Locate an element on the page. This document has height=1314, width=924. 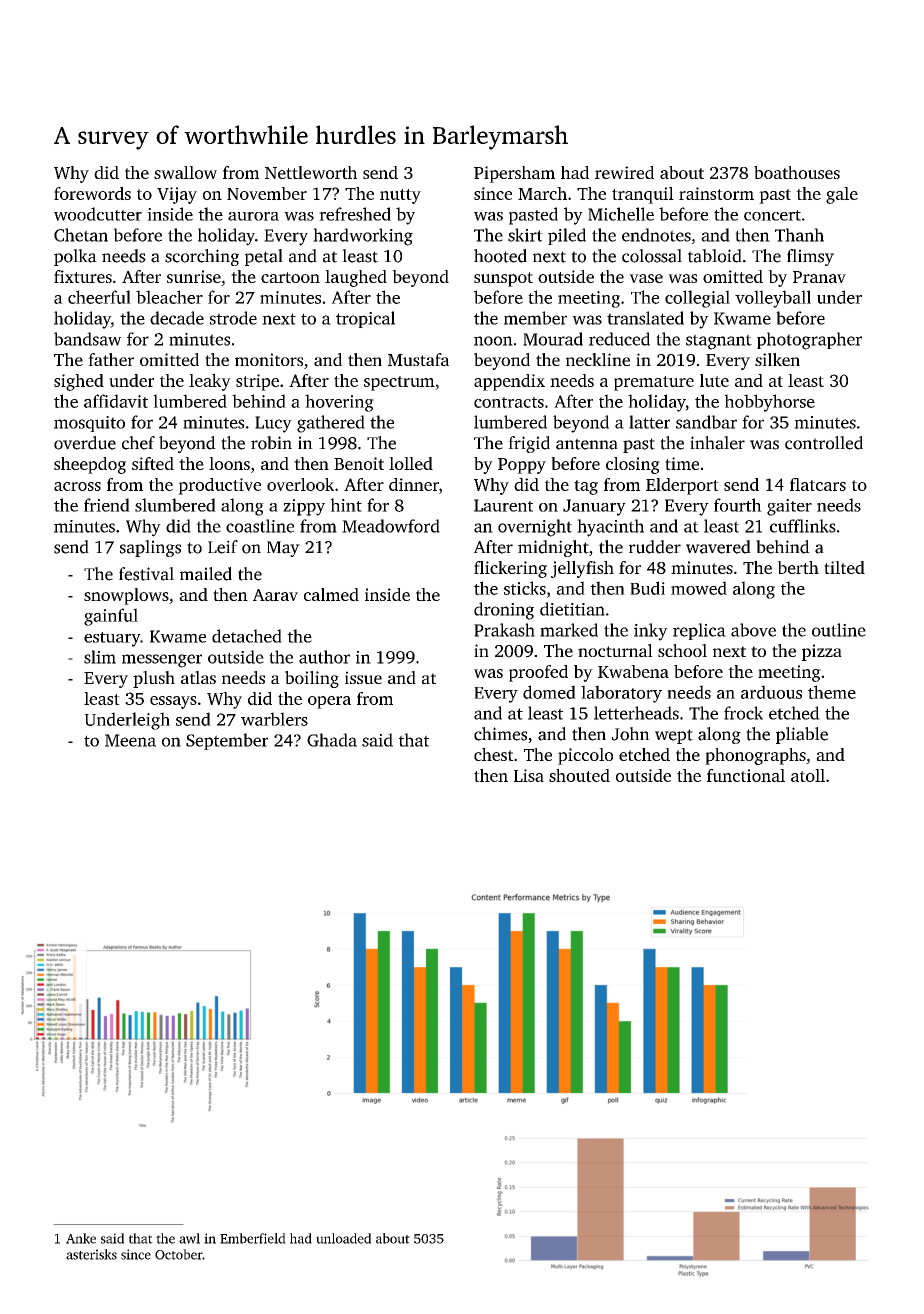
Ghada is located at coordinates (332, 740).
